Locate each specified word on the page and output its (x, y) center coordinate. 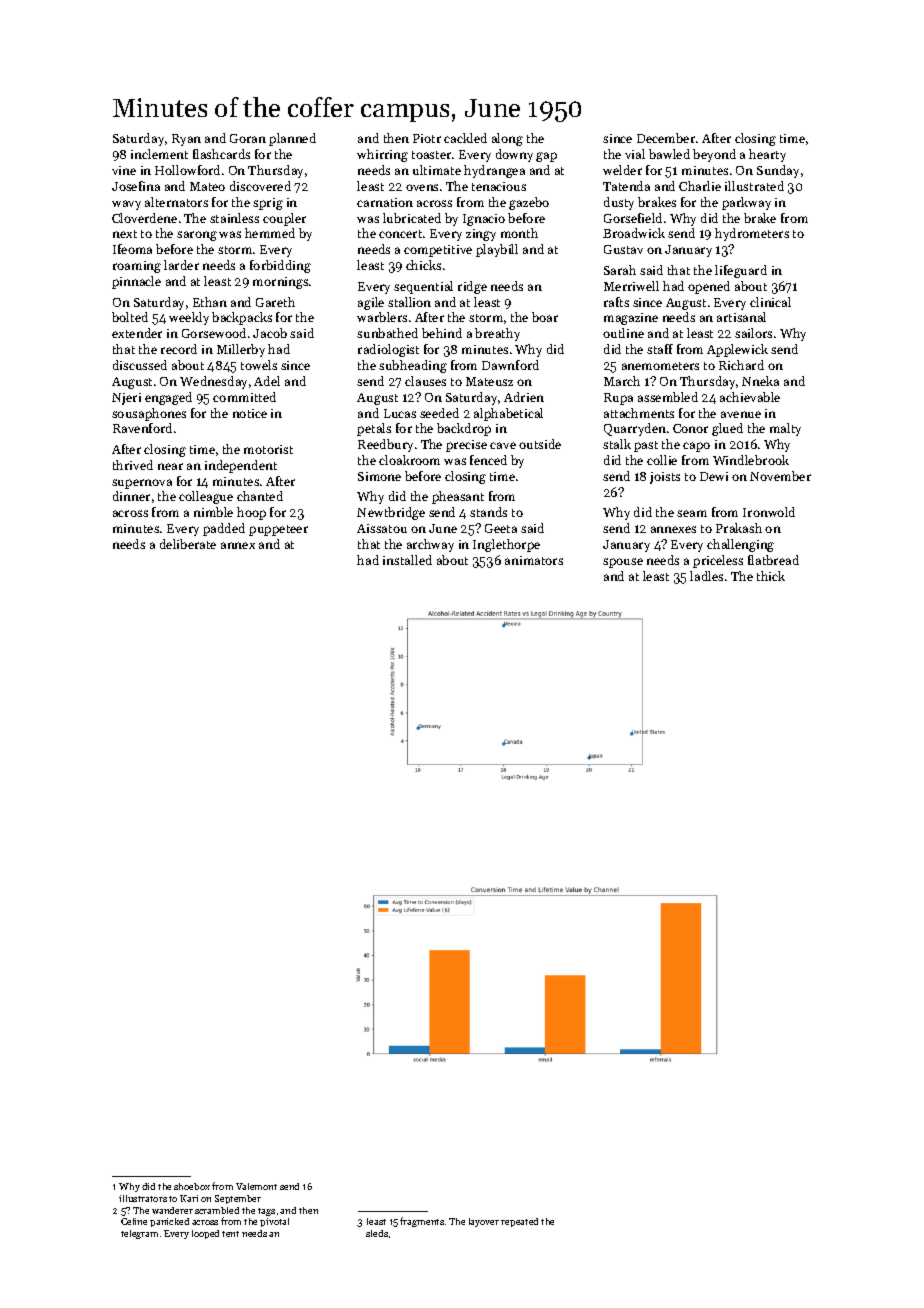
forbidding (280, 266)
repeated (519, 1222)
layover (484, 1222)
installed (407, 560)
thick (771, 576)
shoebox (192, 1186)
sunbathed (387, 333)
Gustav (623, 249)
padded (224, 529)
